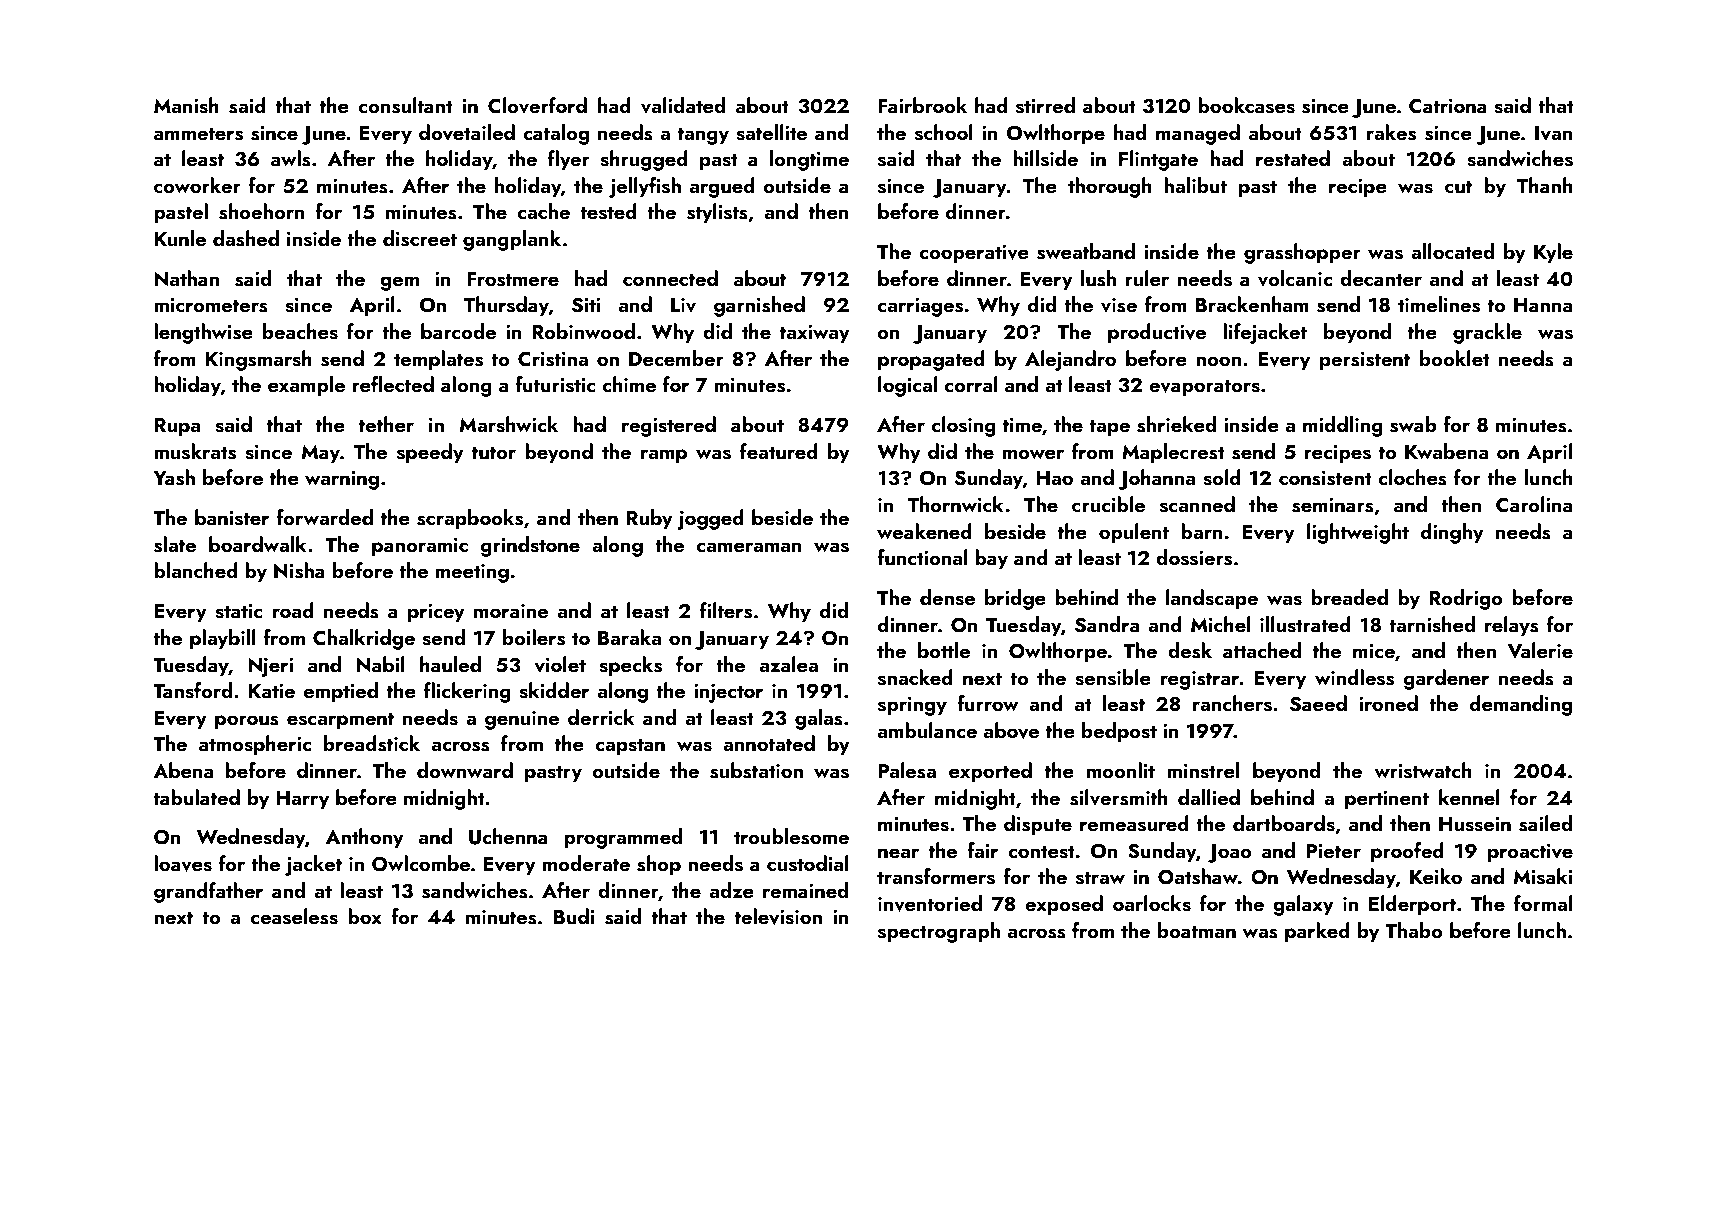 The height and width of the screenshot is (1221, 1727). Describe the element at coordinates (1387, 800) in the screenshot. I see `pertinent` at that location.
